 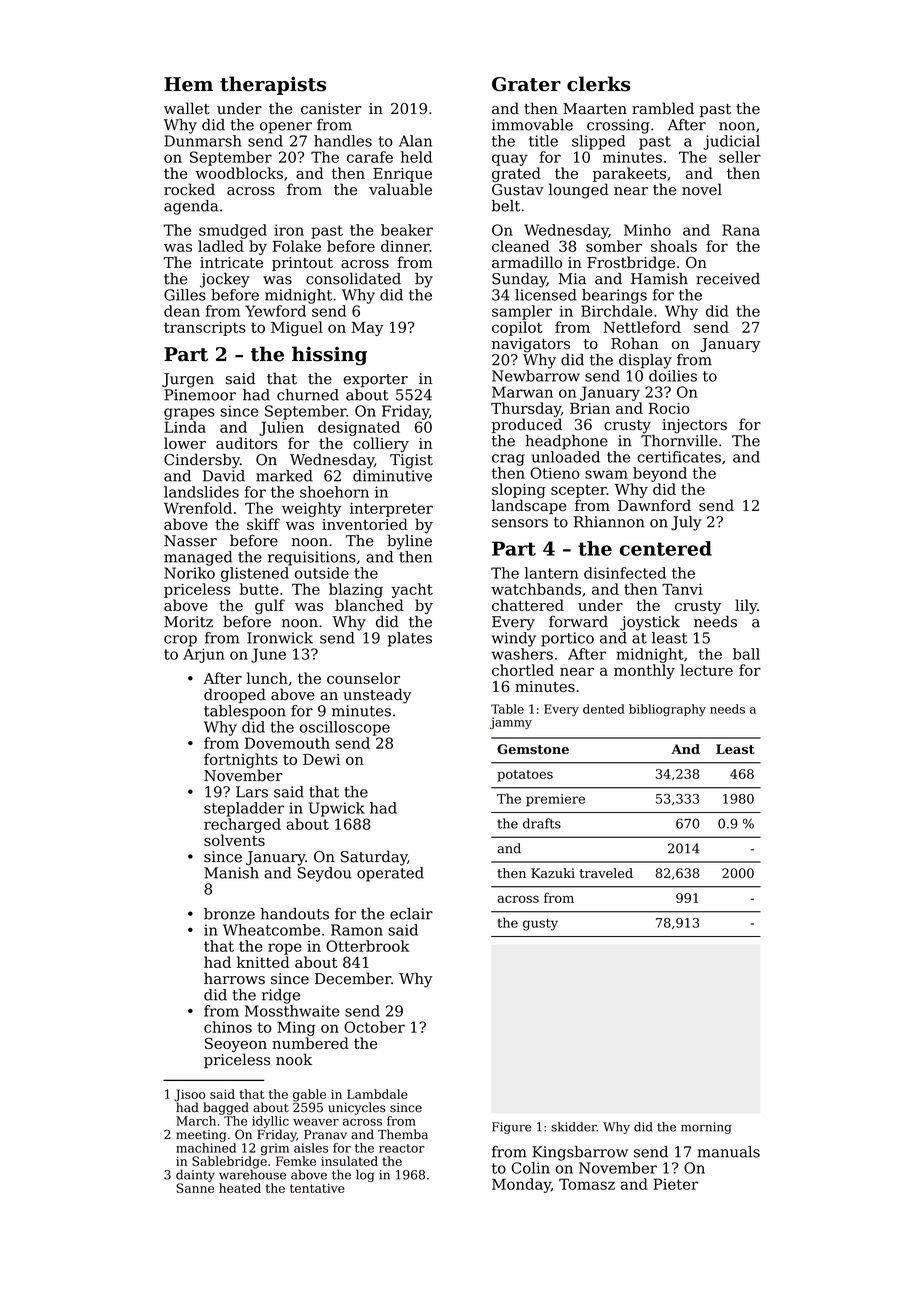 What do you see at coordinates (731, 142) in the screenshot?
I see `judicial` at bounding box center [731, 142].
